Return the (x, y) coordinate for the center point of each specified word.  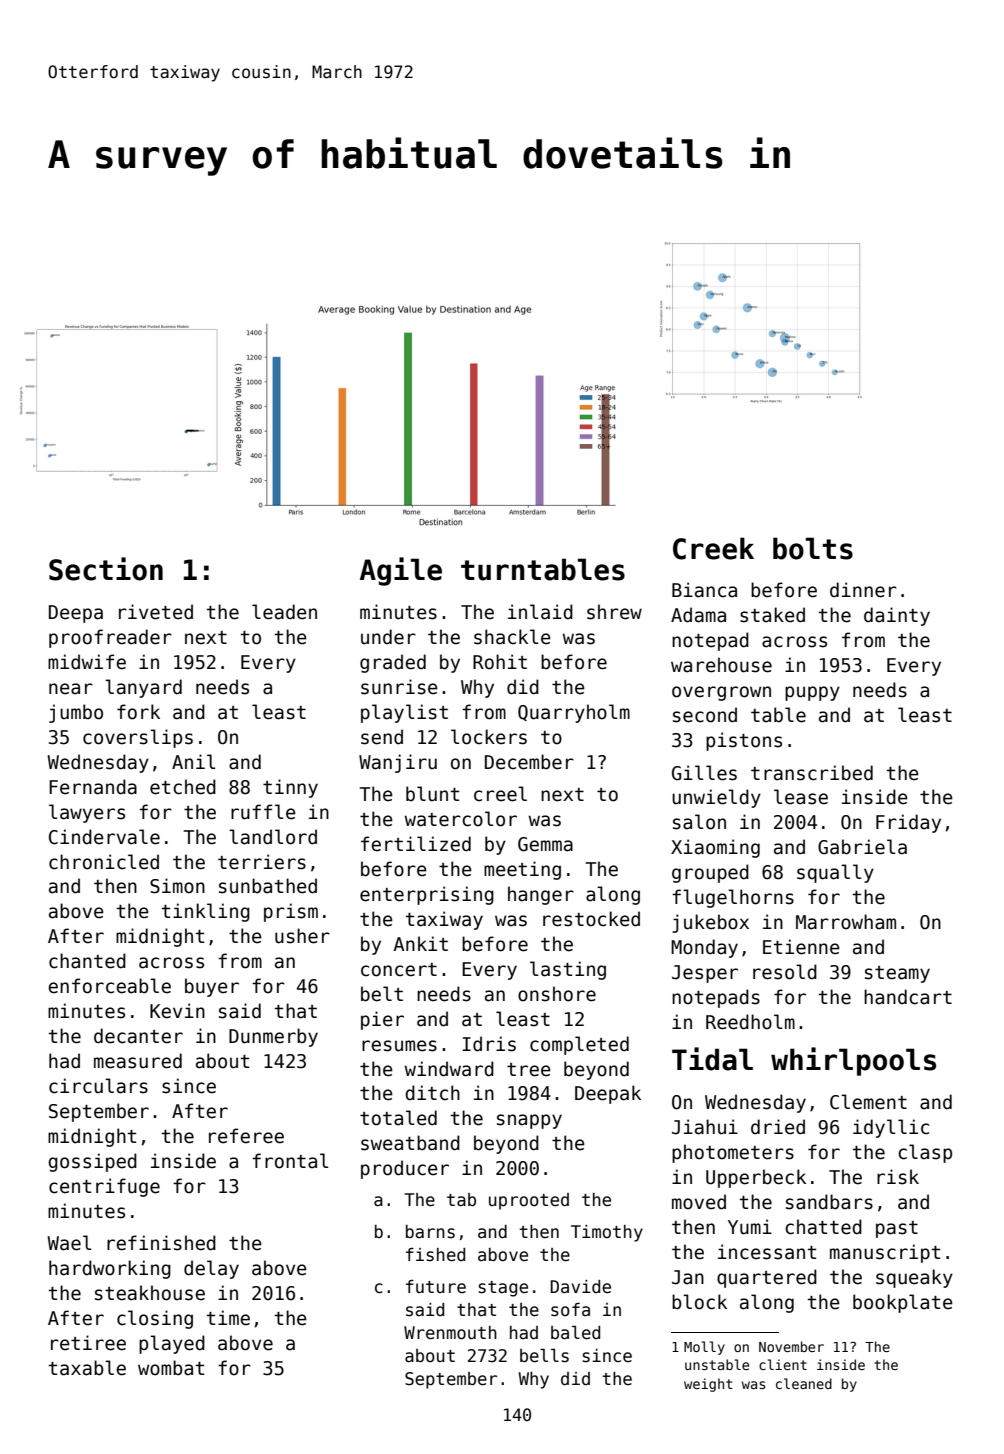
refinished (161, 1243)
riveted (156, 612)
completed (579, 1045)
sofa (570, 1310)
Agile (401, 571)
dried (778, 1127)
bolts (813, 548)
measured (138, 1061)
